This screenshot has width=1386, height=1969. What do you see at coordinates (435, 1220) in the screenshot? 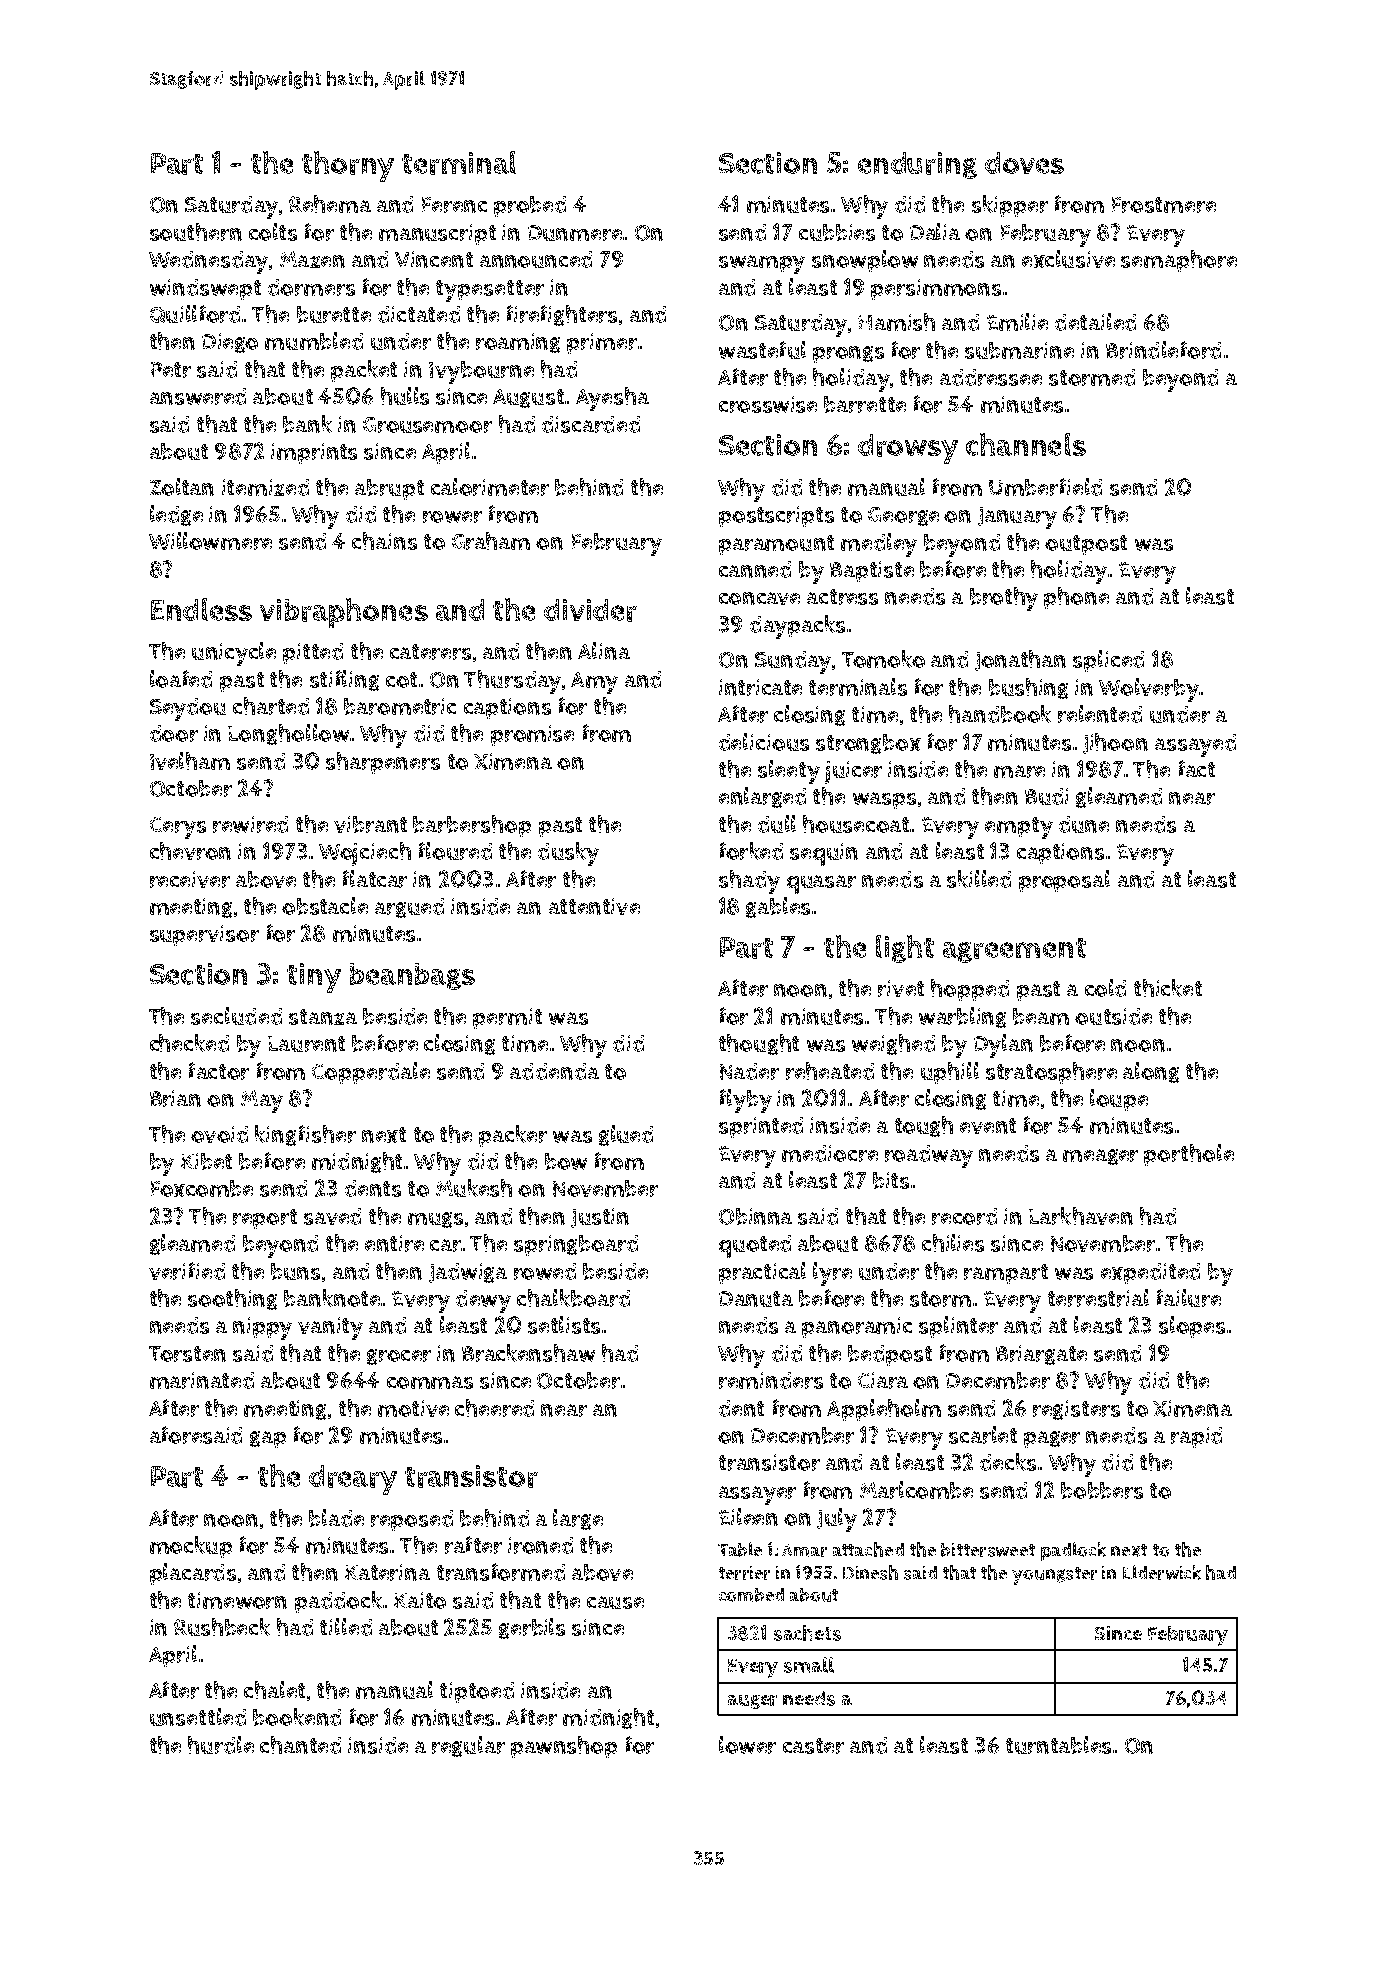
I see `mugs` at bounding box center [435, 1220].
